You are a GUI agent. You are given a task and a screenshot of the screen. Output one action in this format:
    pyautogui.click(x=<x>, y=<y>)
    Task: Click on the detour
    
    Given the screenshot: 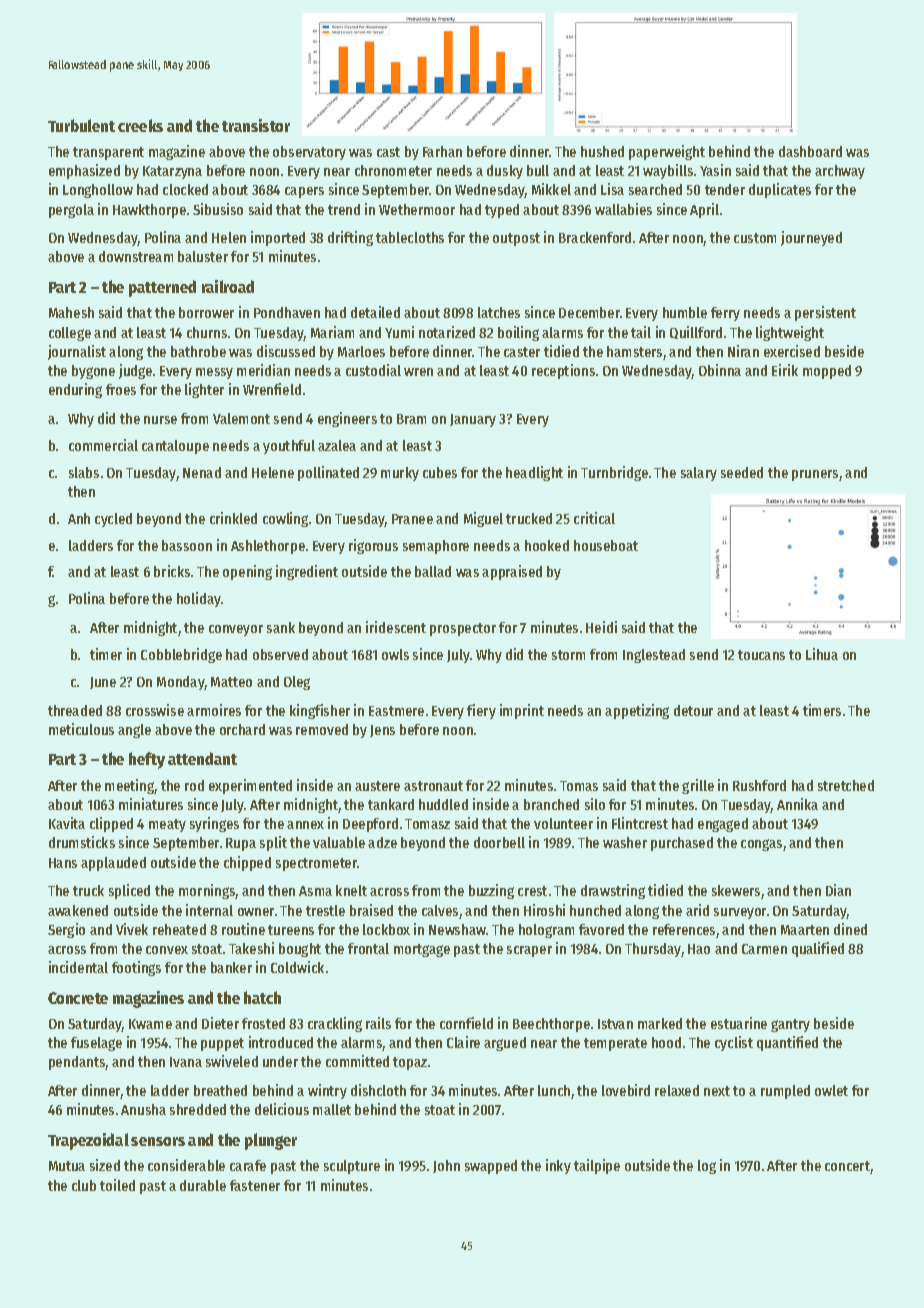 What is the action you would take?
    pyautogui.click(x=693, y=710)
